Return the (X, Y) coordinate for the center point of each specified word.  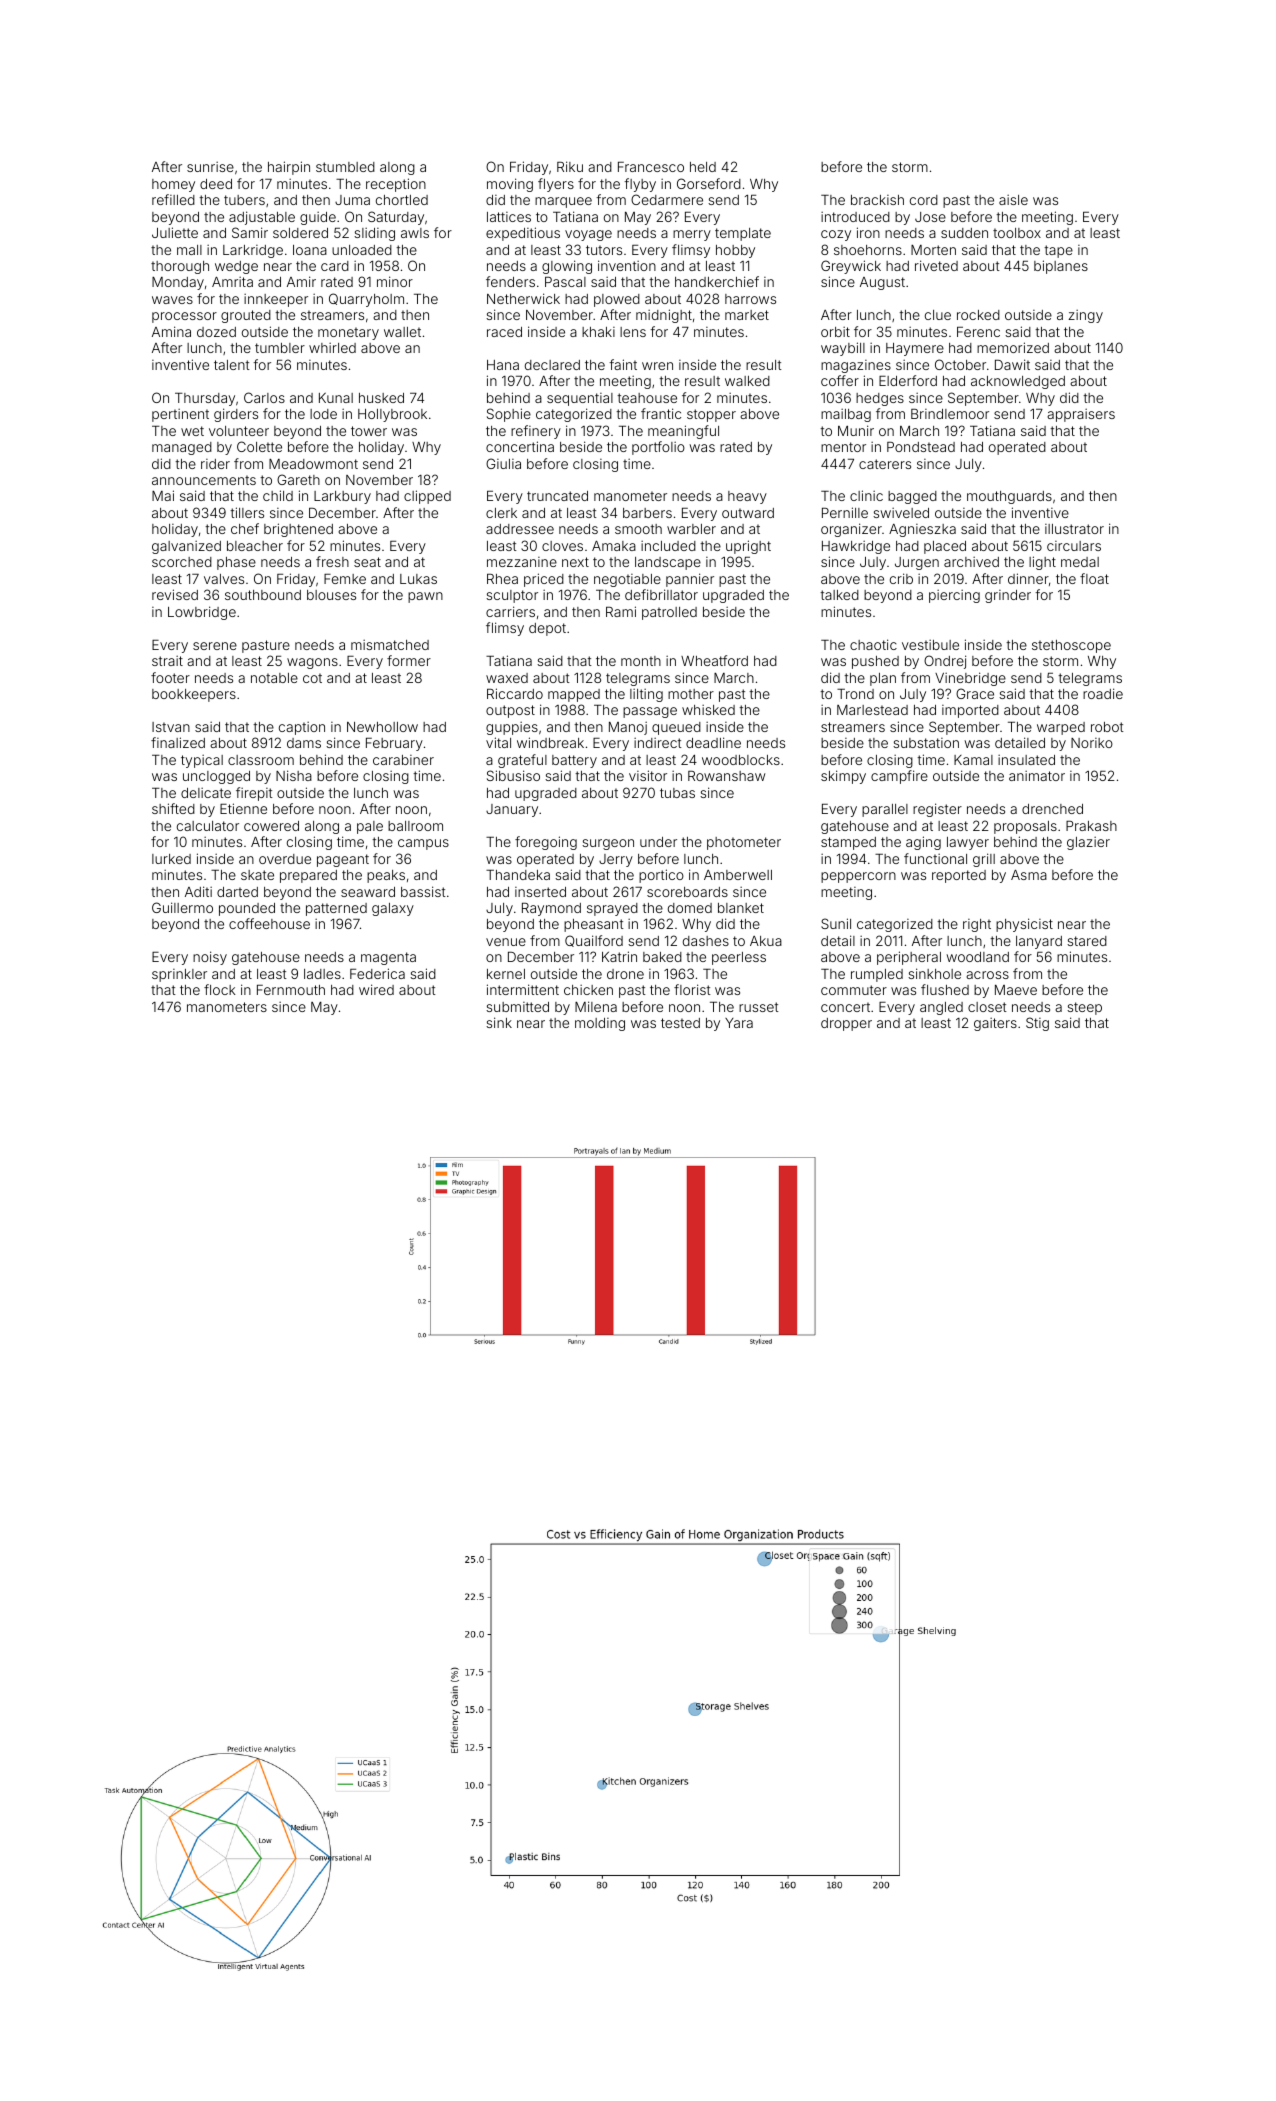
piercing (954, 596)
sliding (374, 234)
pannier (690, 580)
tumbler (280, 348)
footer (170, 677)
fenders (510, 281)
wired (376, 989)
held (703, 167)
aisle (1013, 200)
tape (1058, 251)
